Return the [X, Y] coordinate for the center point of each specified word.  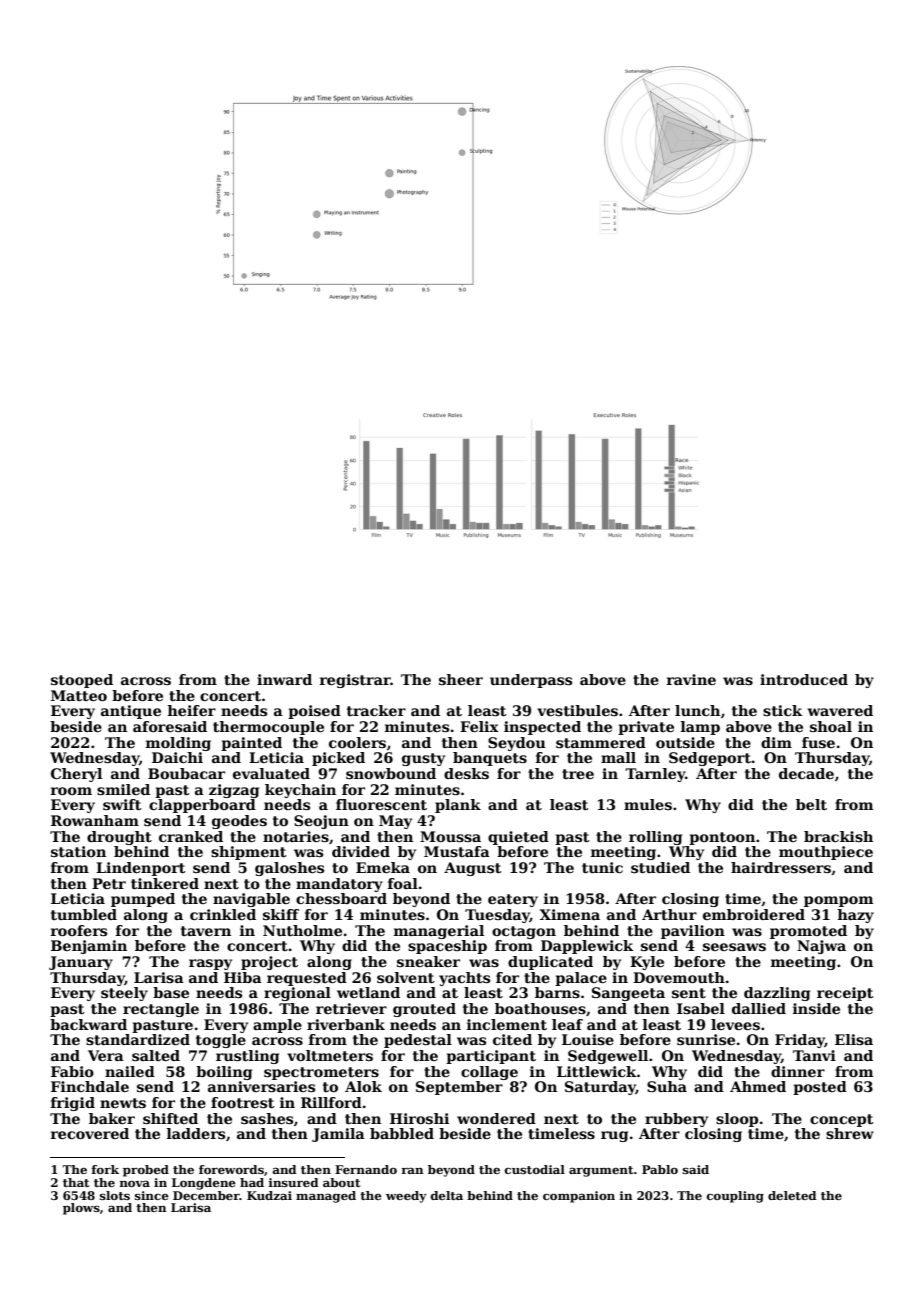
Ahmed [758, 1086]
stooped [82, 681]
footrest [242, 1102]
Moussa [450, 836]
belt [811, 804]
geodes [239, 822]
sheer [461, 679]
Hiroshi [419, 1118]
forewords [231, 1169]
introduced [804, 679]
